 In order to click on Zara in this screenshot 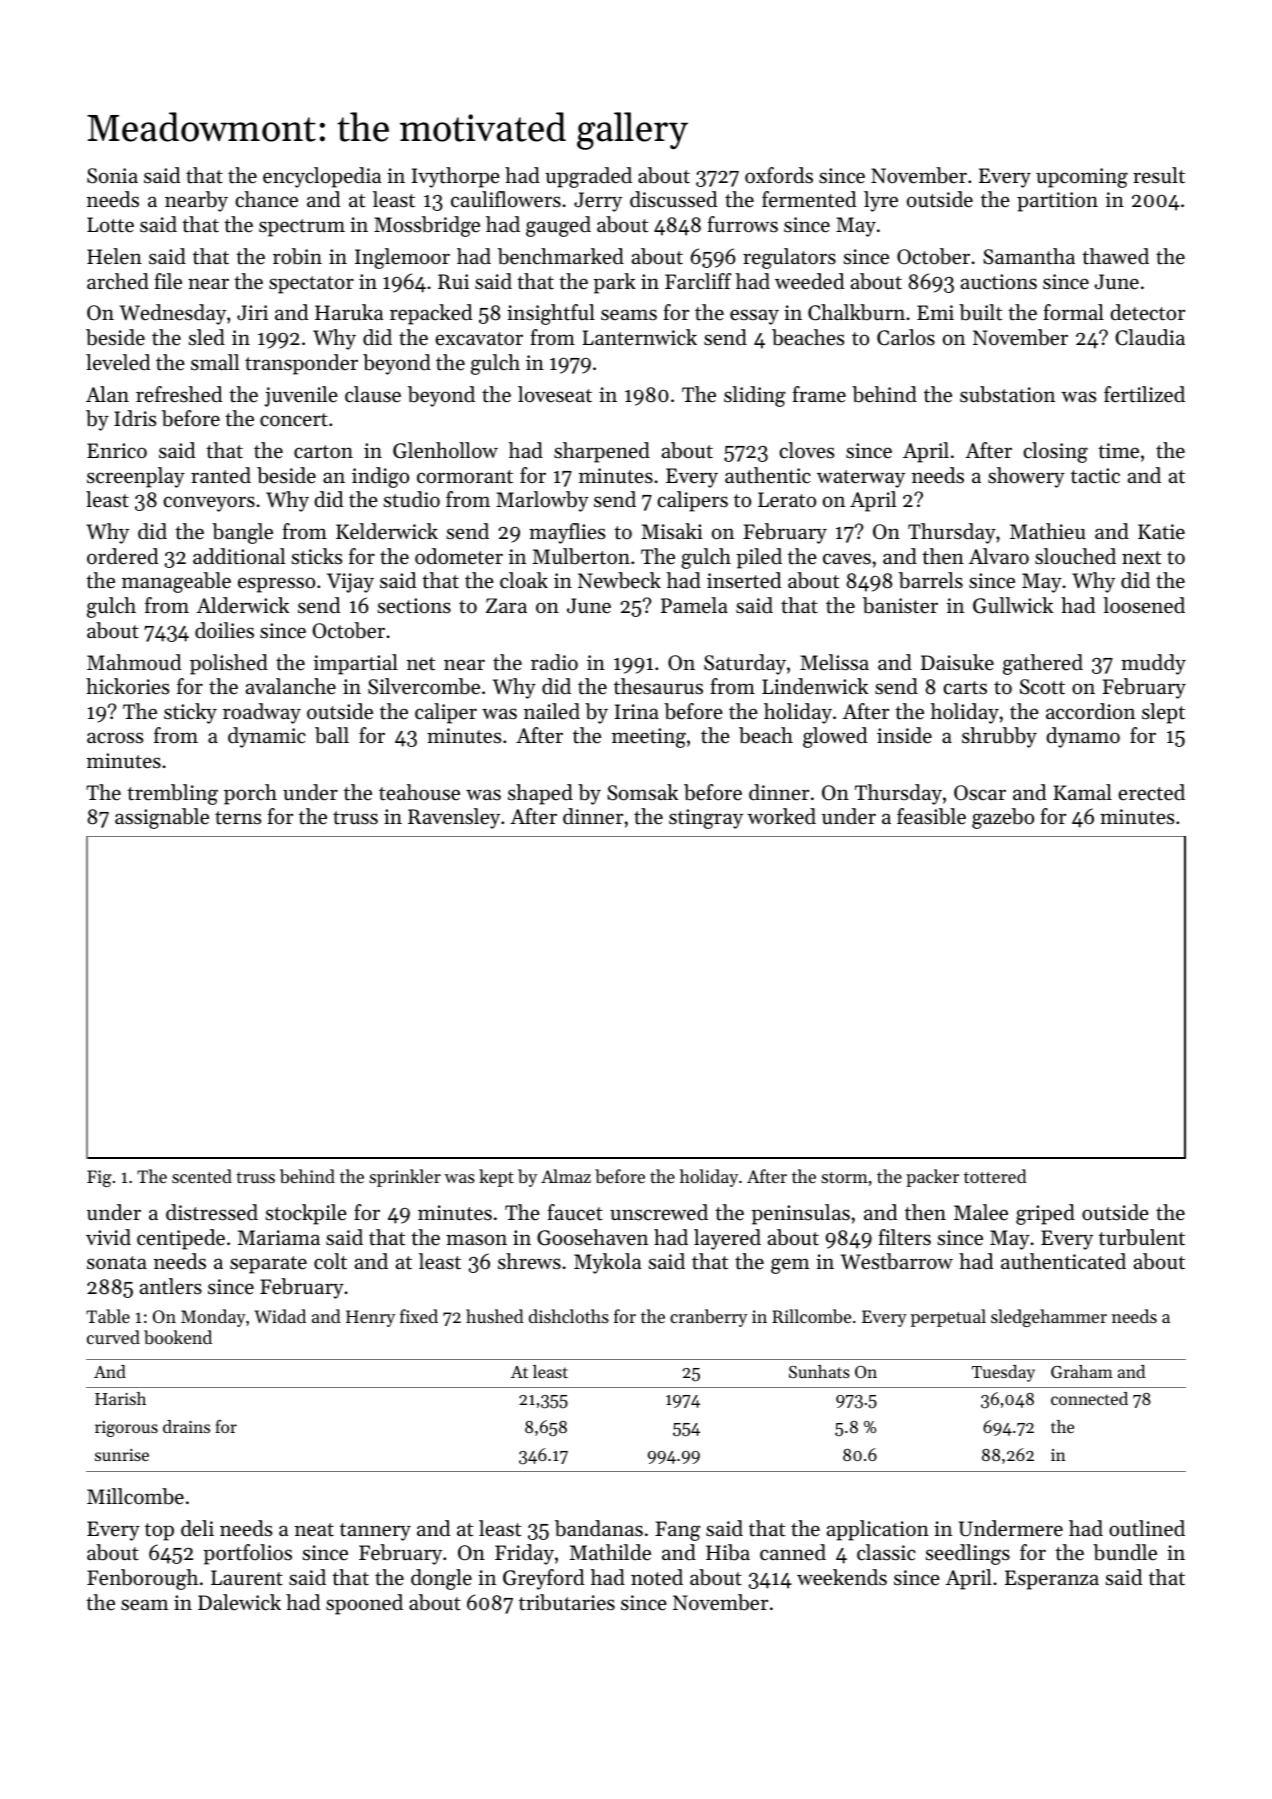, I will do `click(506, 605)`.
